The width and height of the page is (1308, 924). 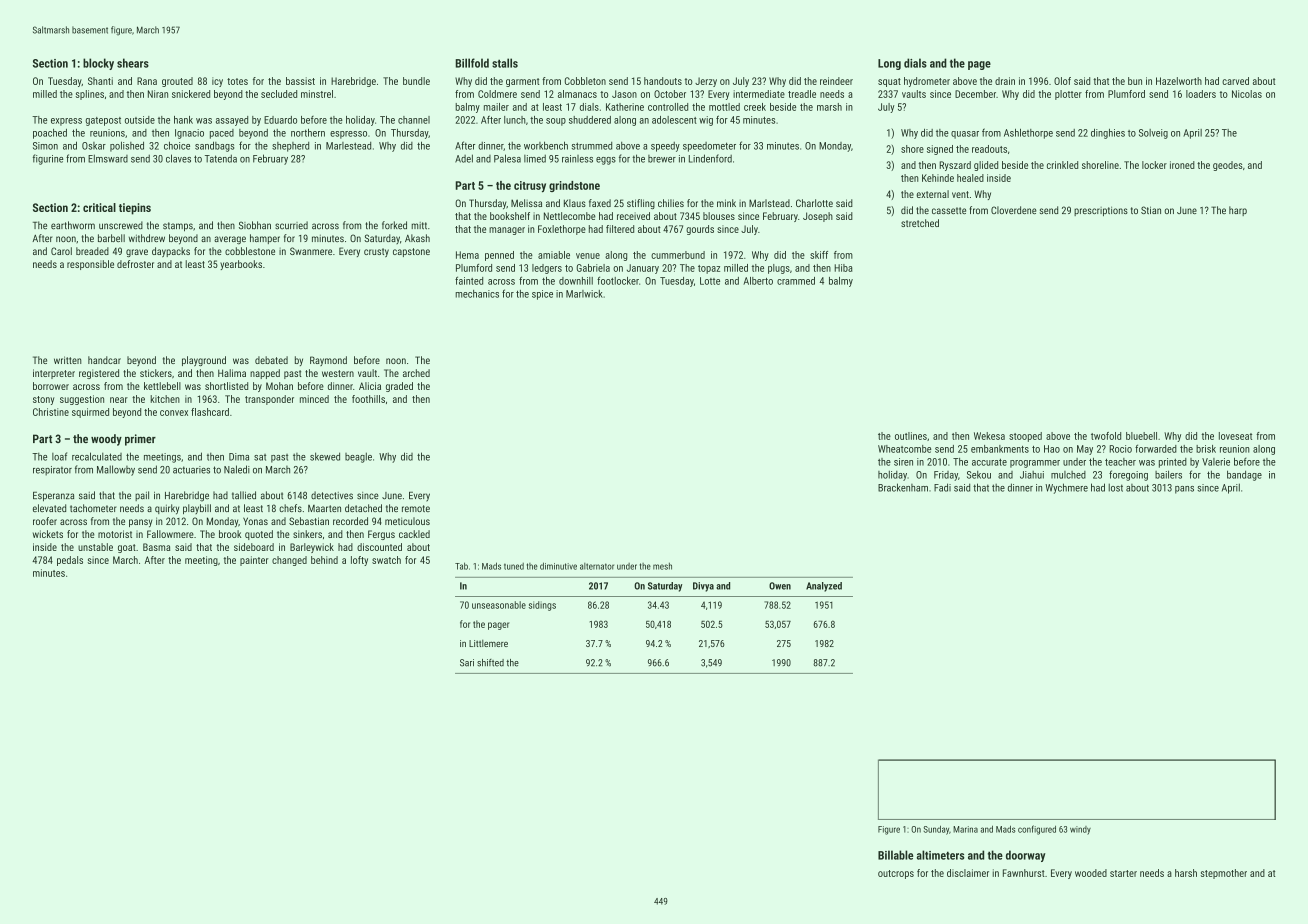 I want to click on Niran, so click(x=158, y=94).
